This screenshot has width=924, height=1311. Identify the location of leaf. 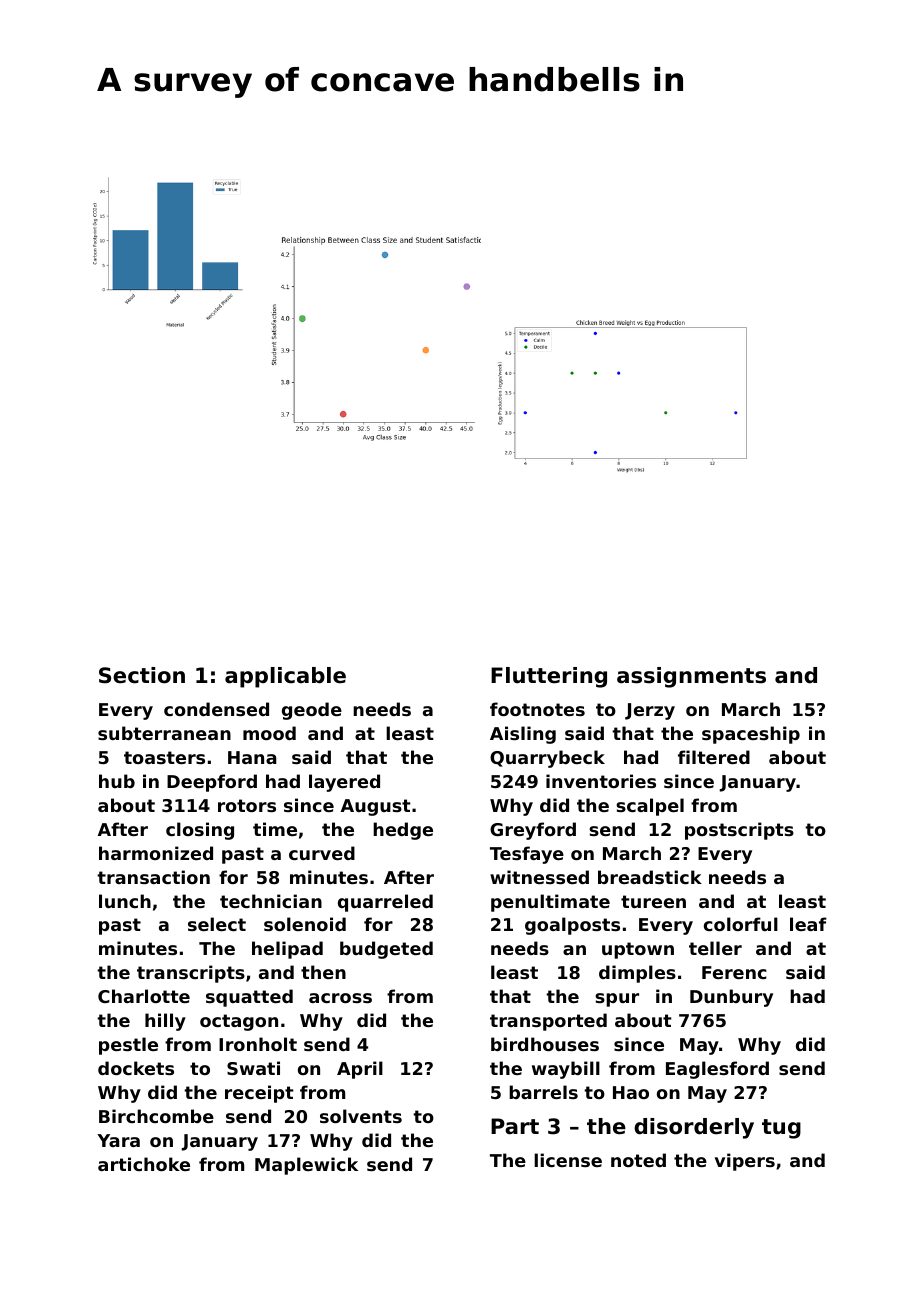
(808, 924).
